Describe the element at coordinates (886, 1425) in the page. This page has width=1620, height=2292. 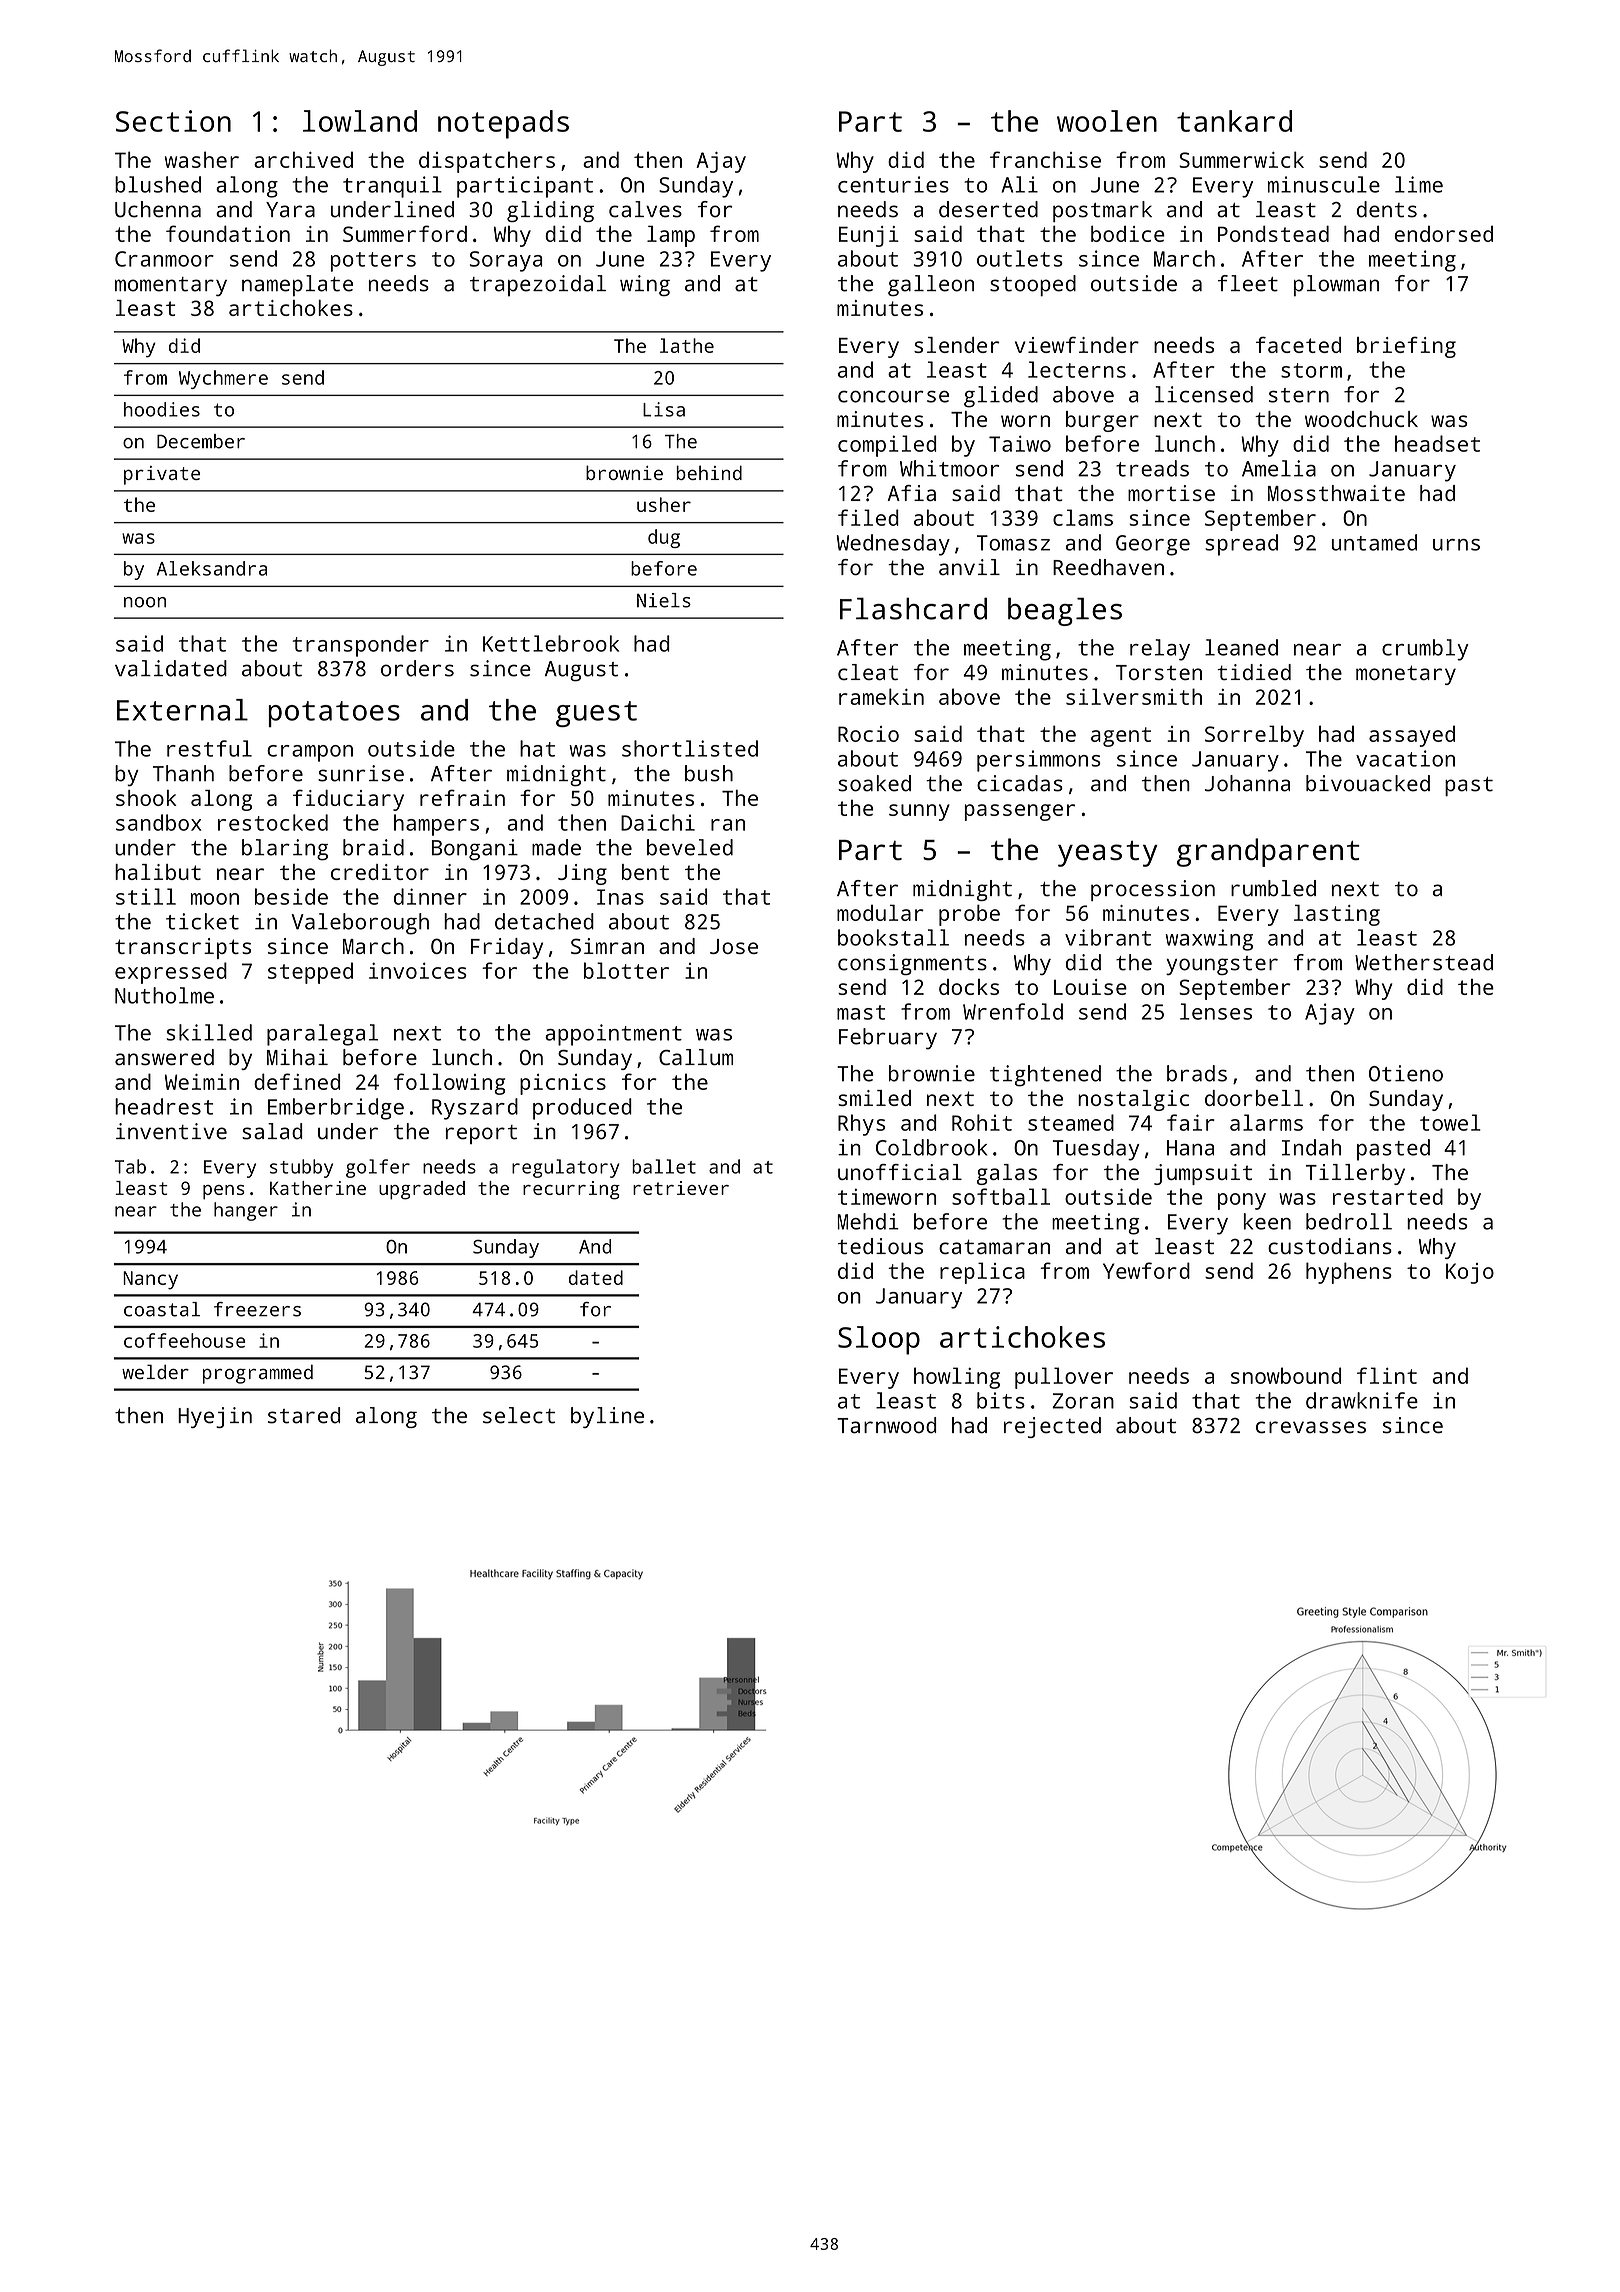
I see `Tarnwood` at that location.
